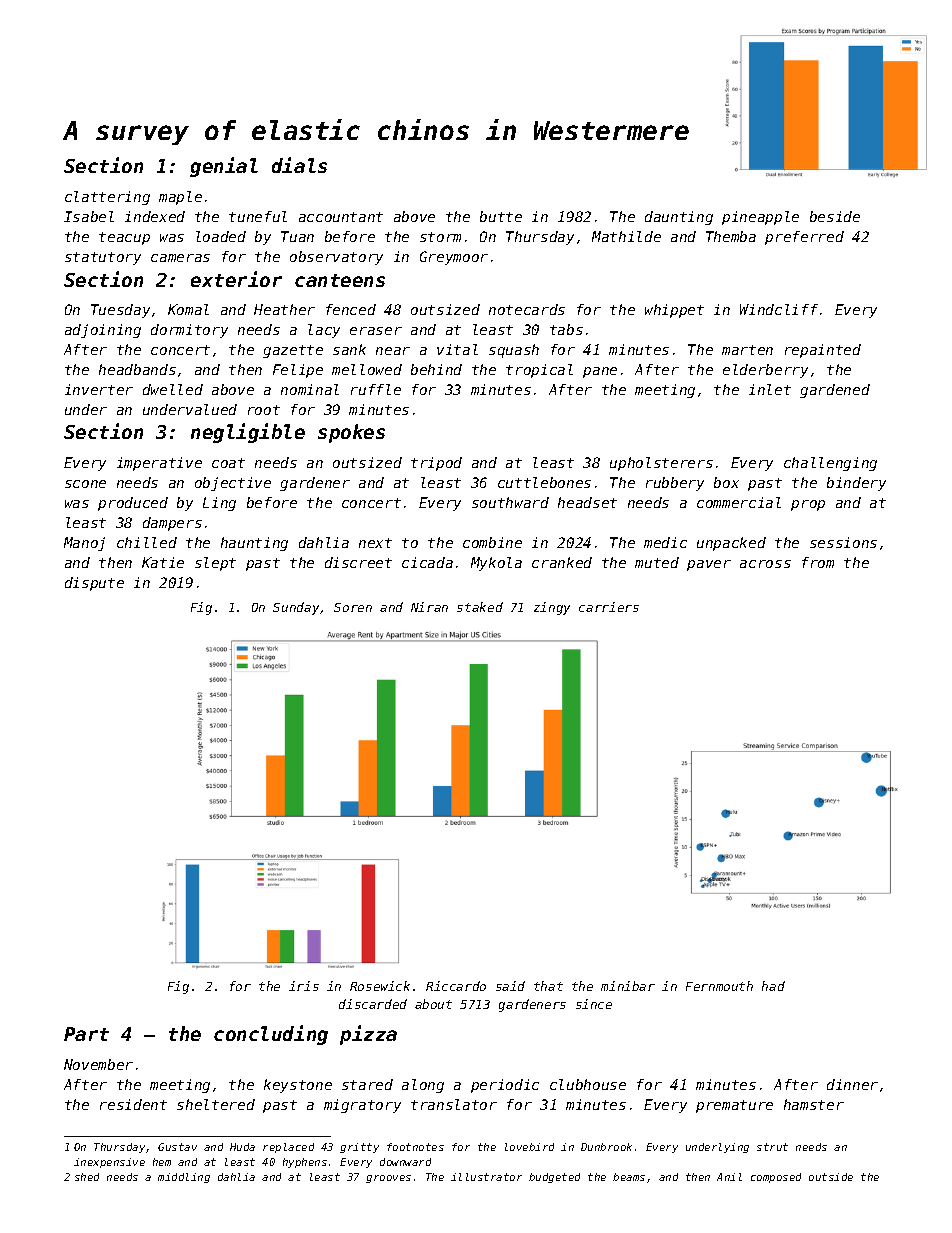  Describe the element at coordinates (304, 986) in the document. I see `iris` at that location.
